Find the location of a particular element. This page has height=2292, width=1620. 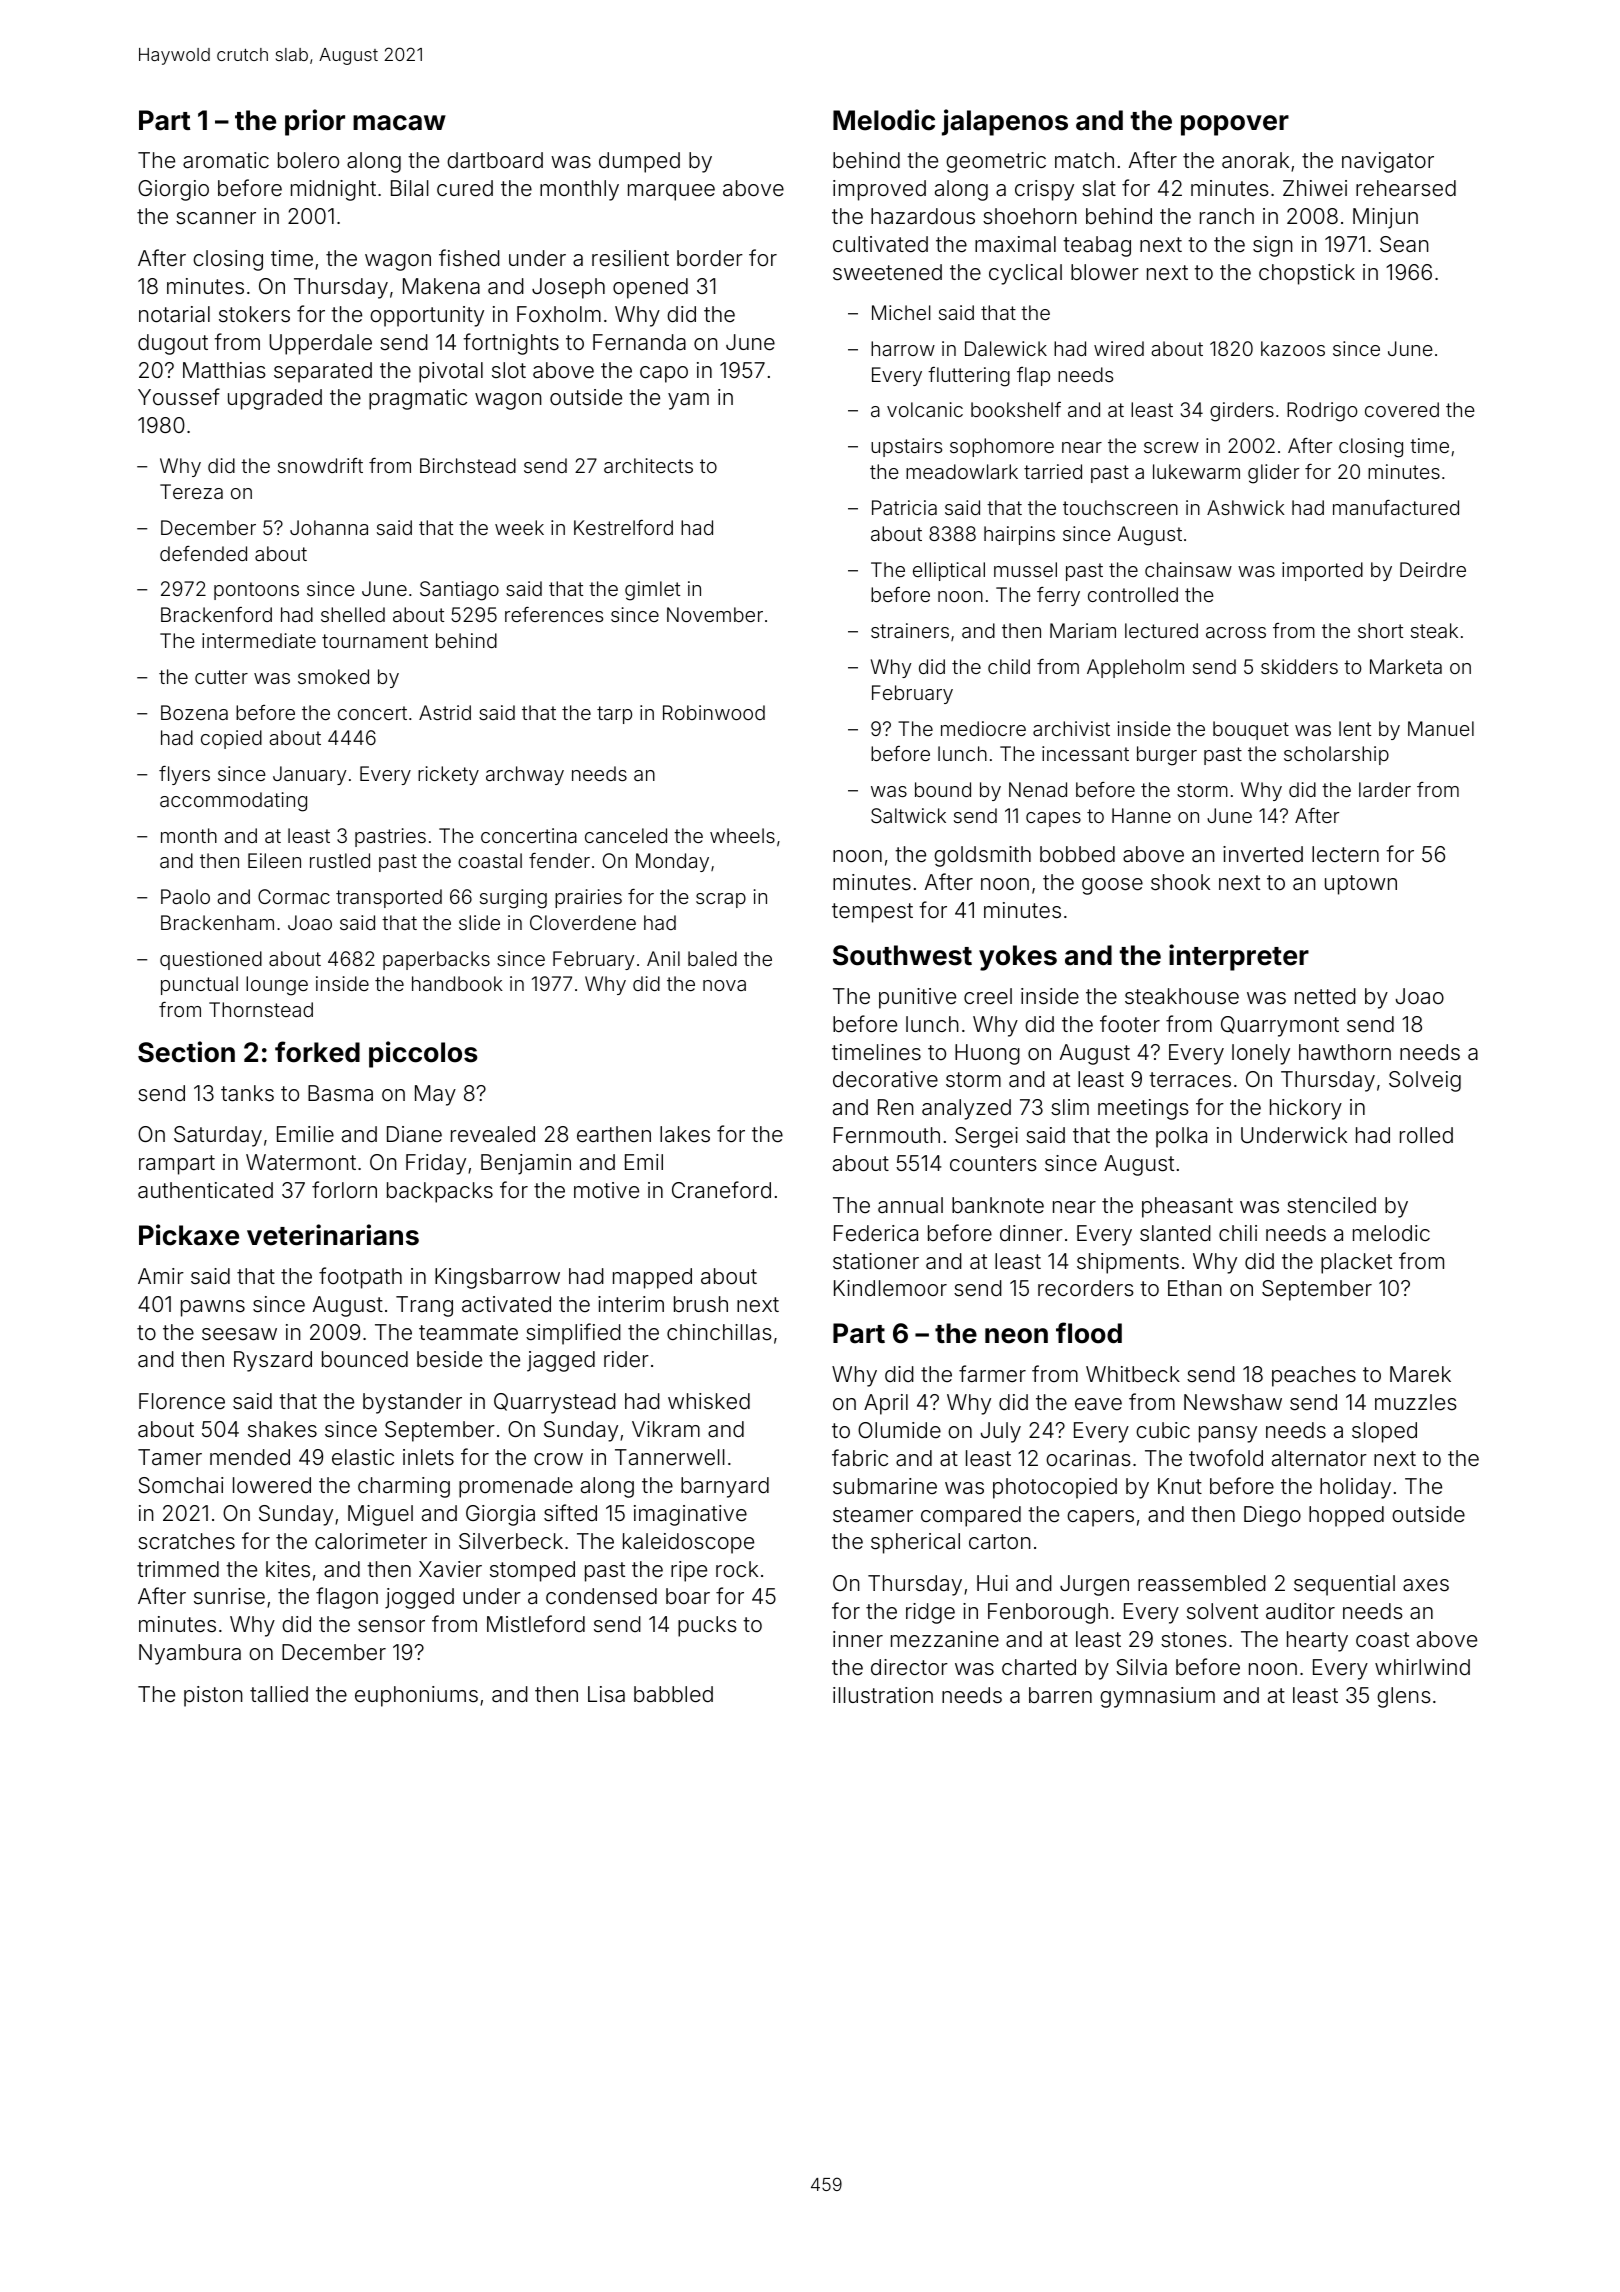

Ashwick is located at coordinates (1246, 507).
